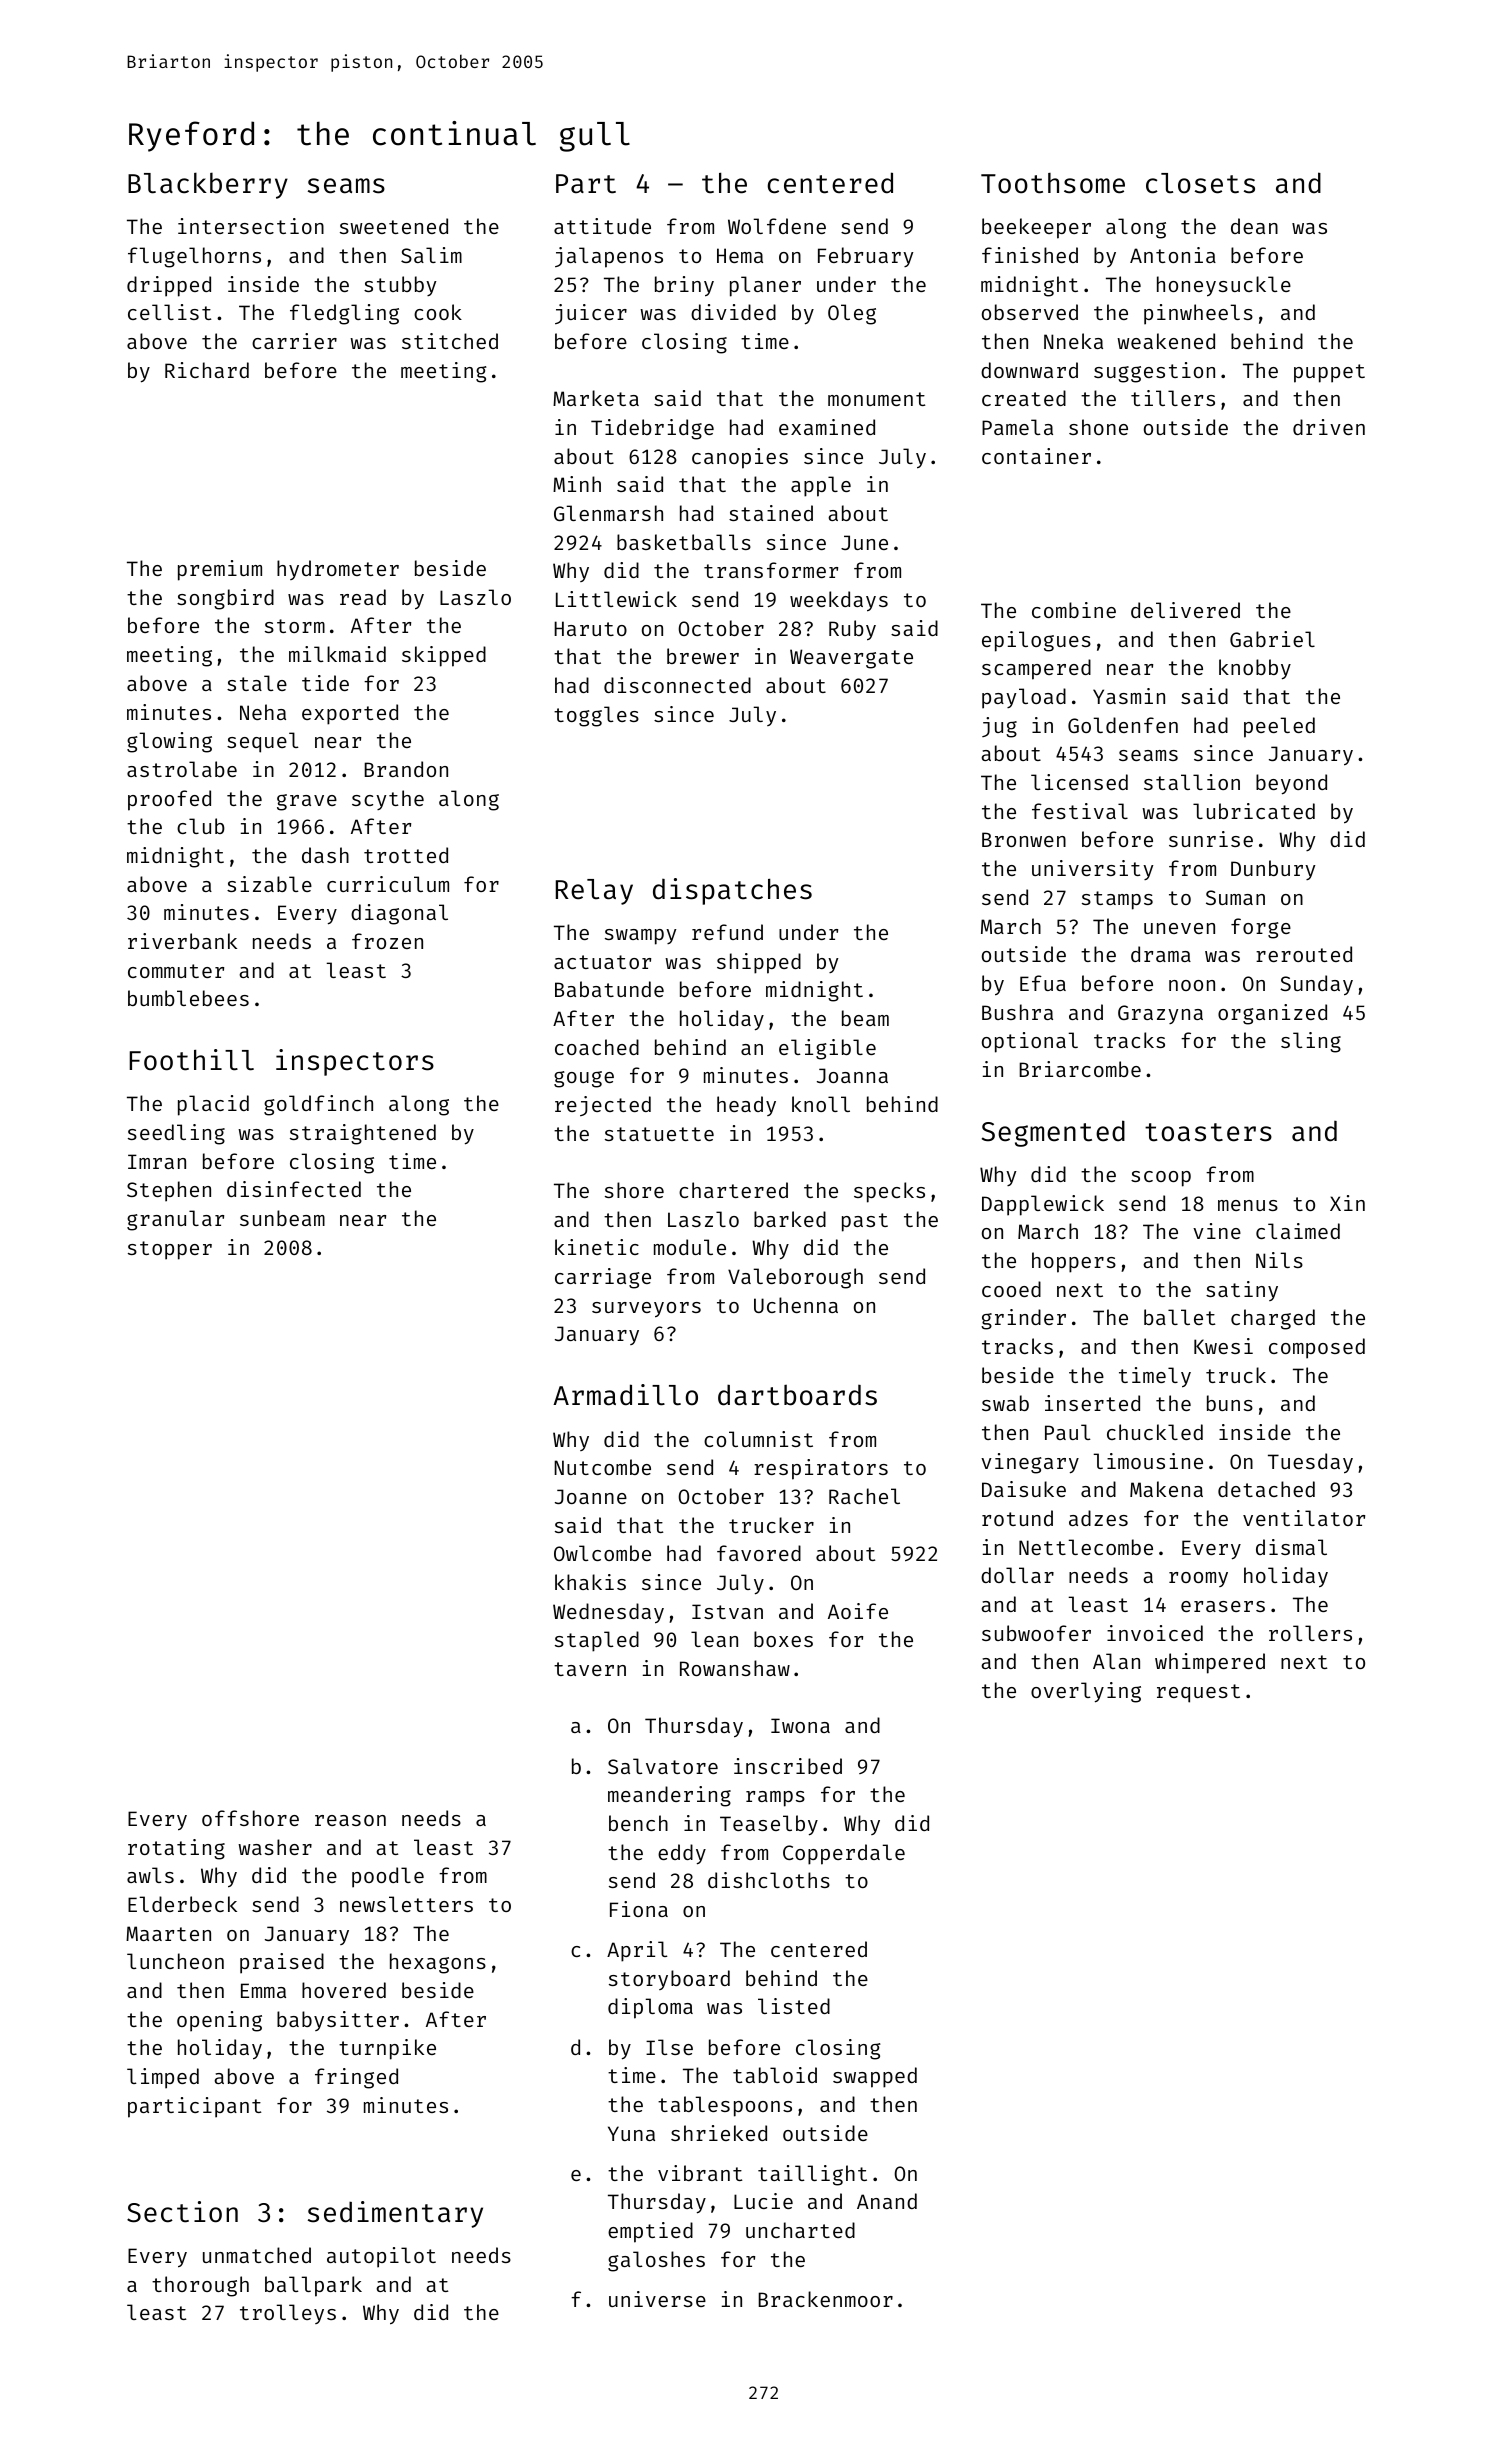 This image has width=1496, height=2464. I want to click on limped, so click(163, 2078).
